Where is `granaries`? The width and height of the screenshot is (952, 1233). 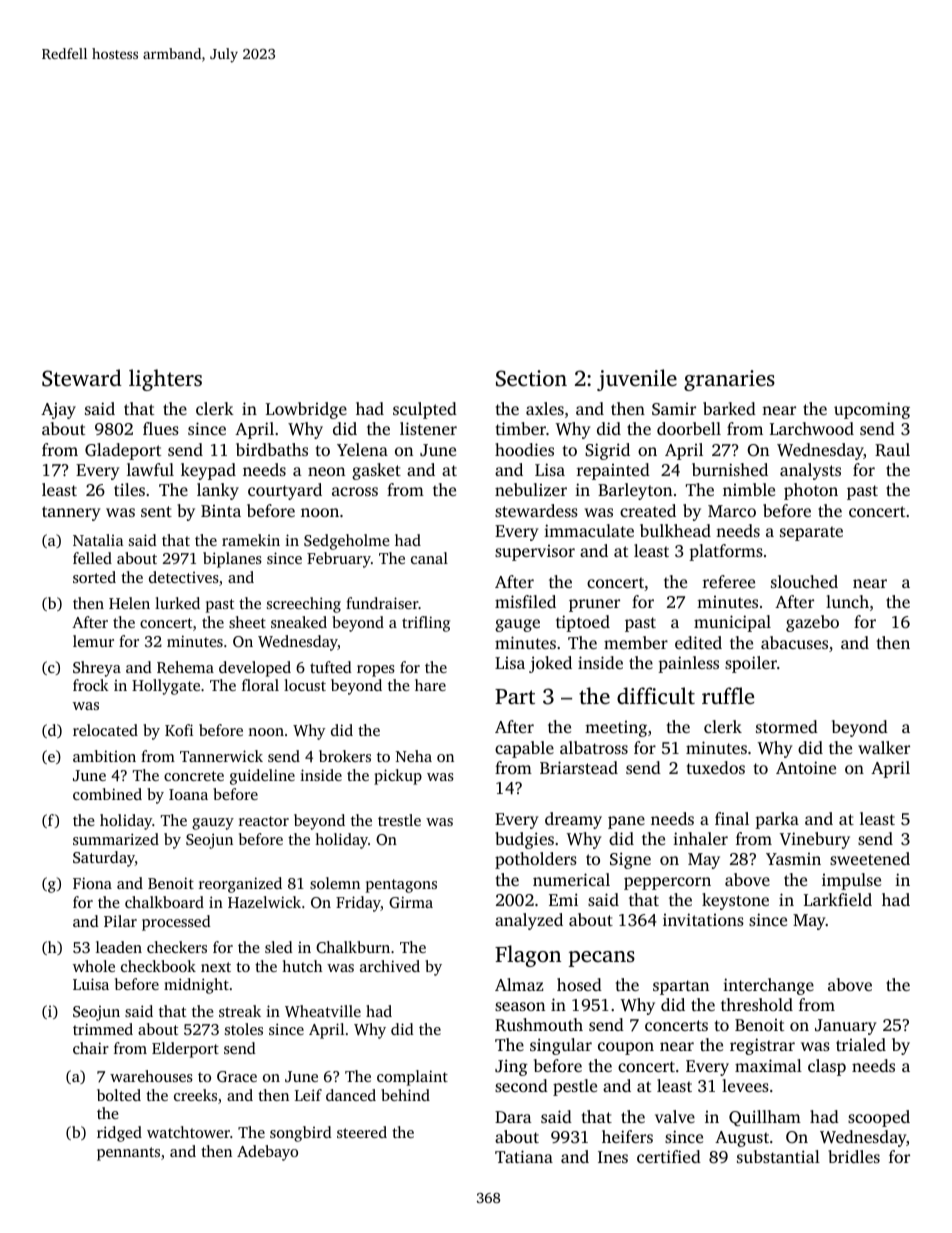 granaries is located at coordinates (729, 380).
